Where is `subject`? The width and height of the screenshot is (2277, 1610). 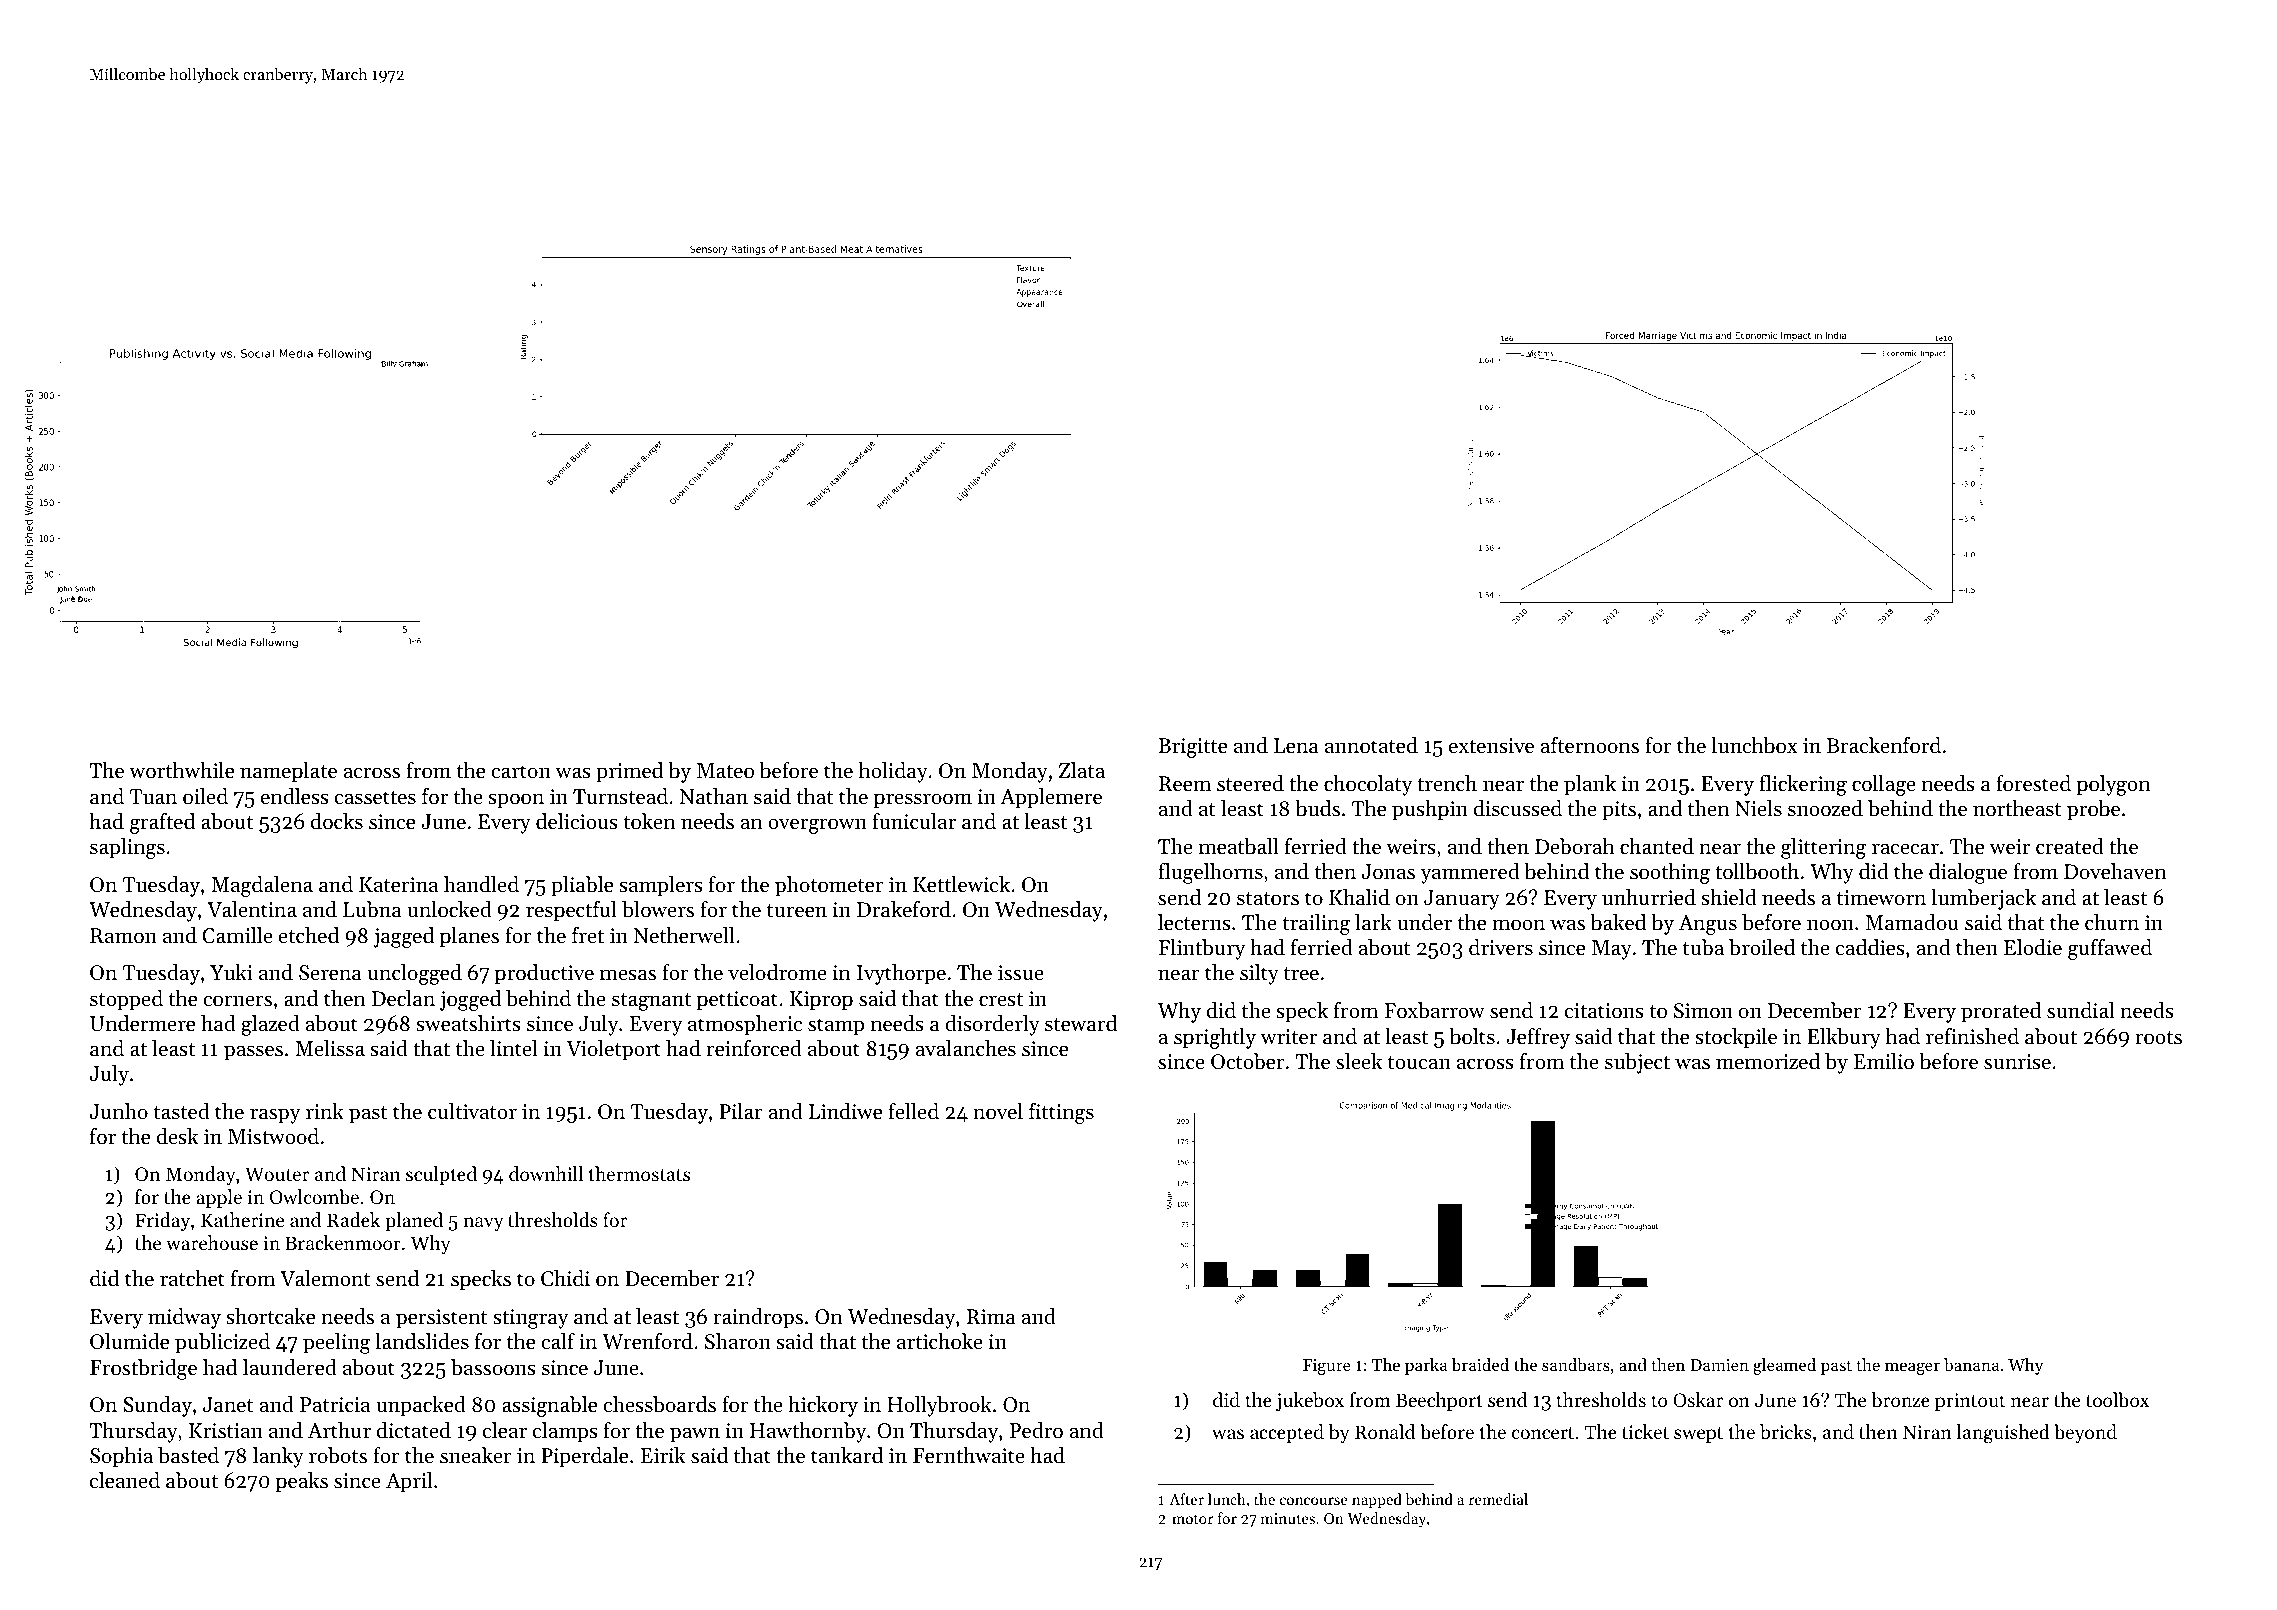
subject is located at coordinates (1637, 1063).
